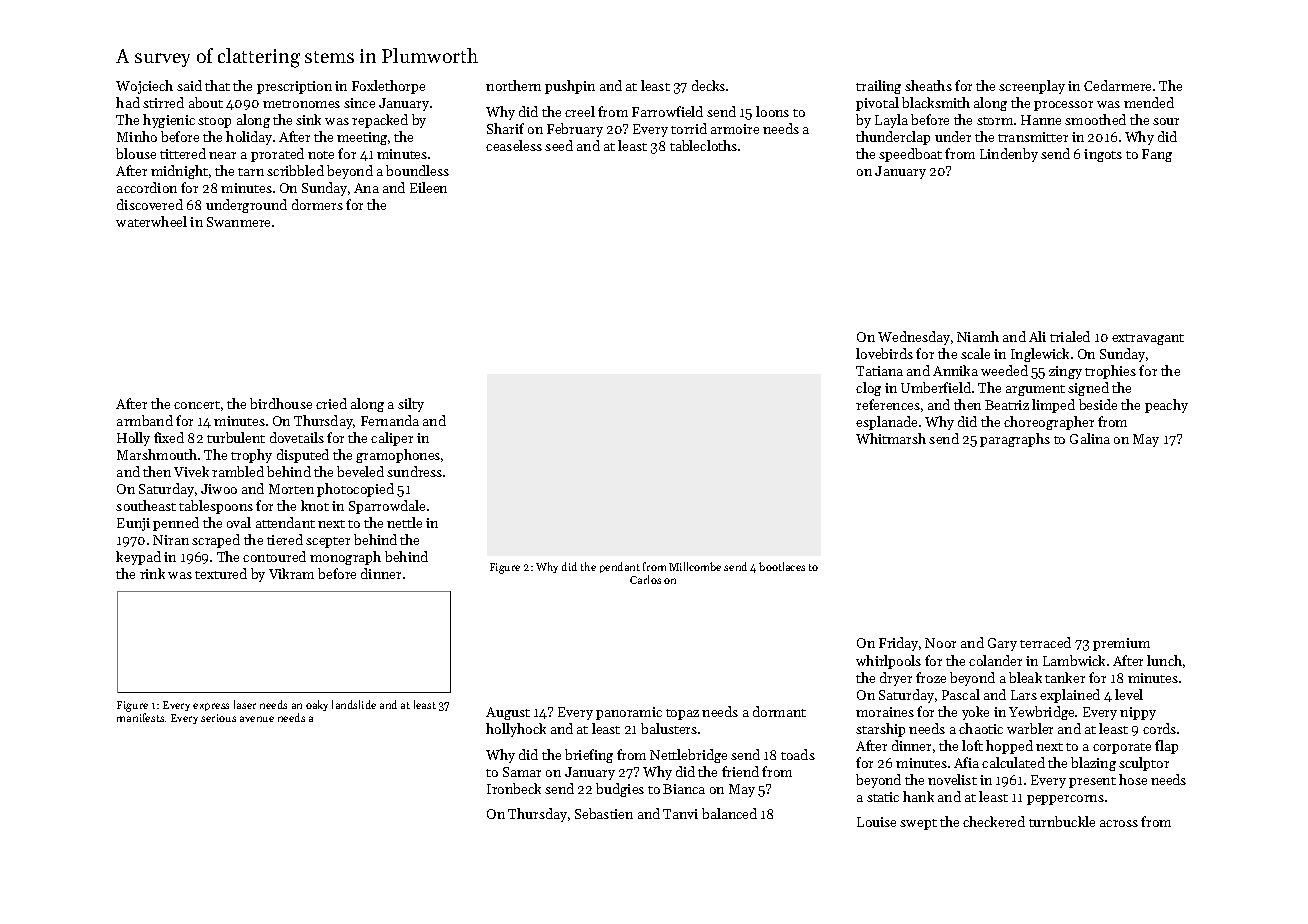 This screenshot has width=1308, height=924. Describe the element at coordinates (514, 788) in the screenshot. I see `Ironbeck` at that location.
